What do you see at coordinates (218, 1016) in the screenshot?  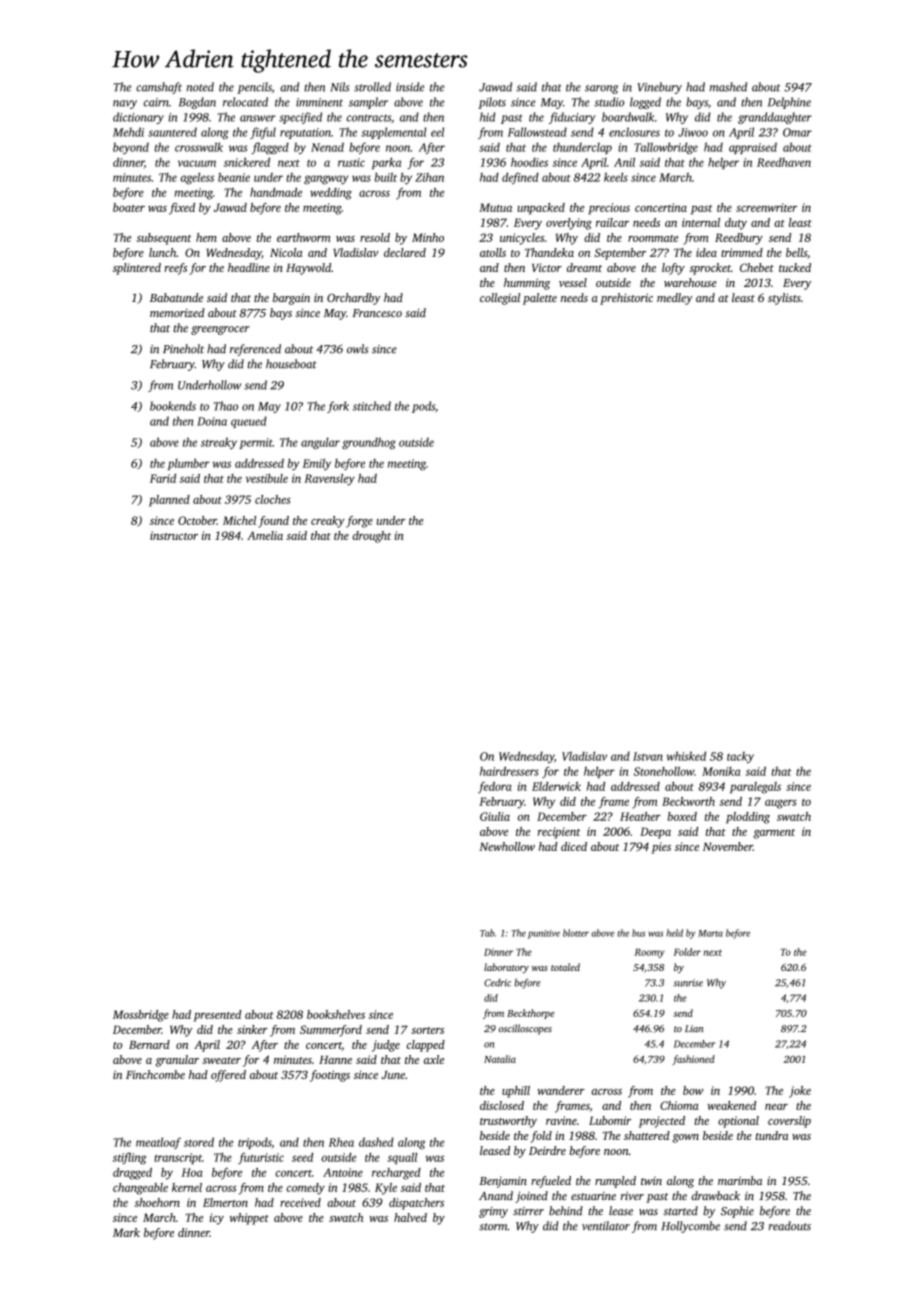 I see `presented` at bounding box center [218, 1016].
